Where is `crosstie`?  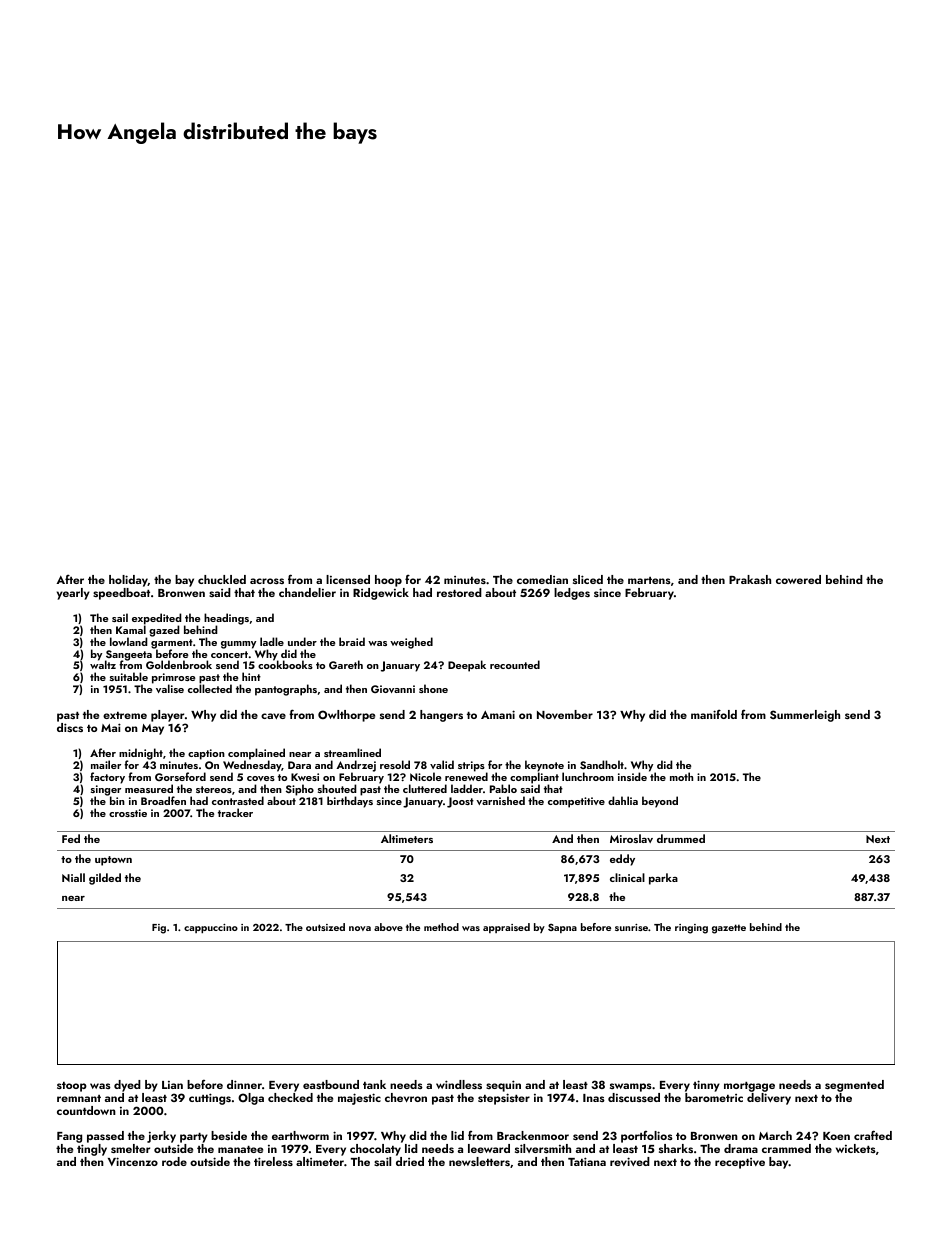 crosstie is located at coordinates (128, 813).
